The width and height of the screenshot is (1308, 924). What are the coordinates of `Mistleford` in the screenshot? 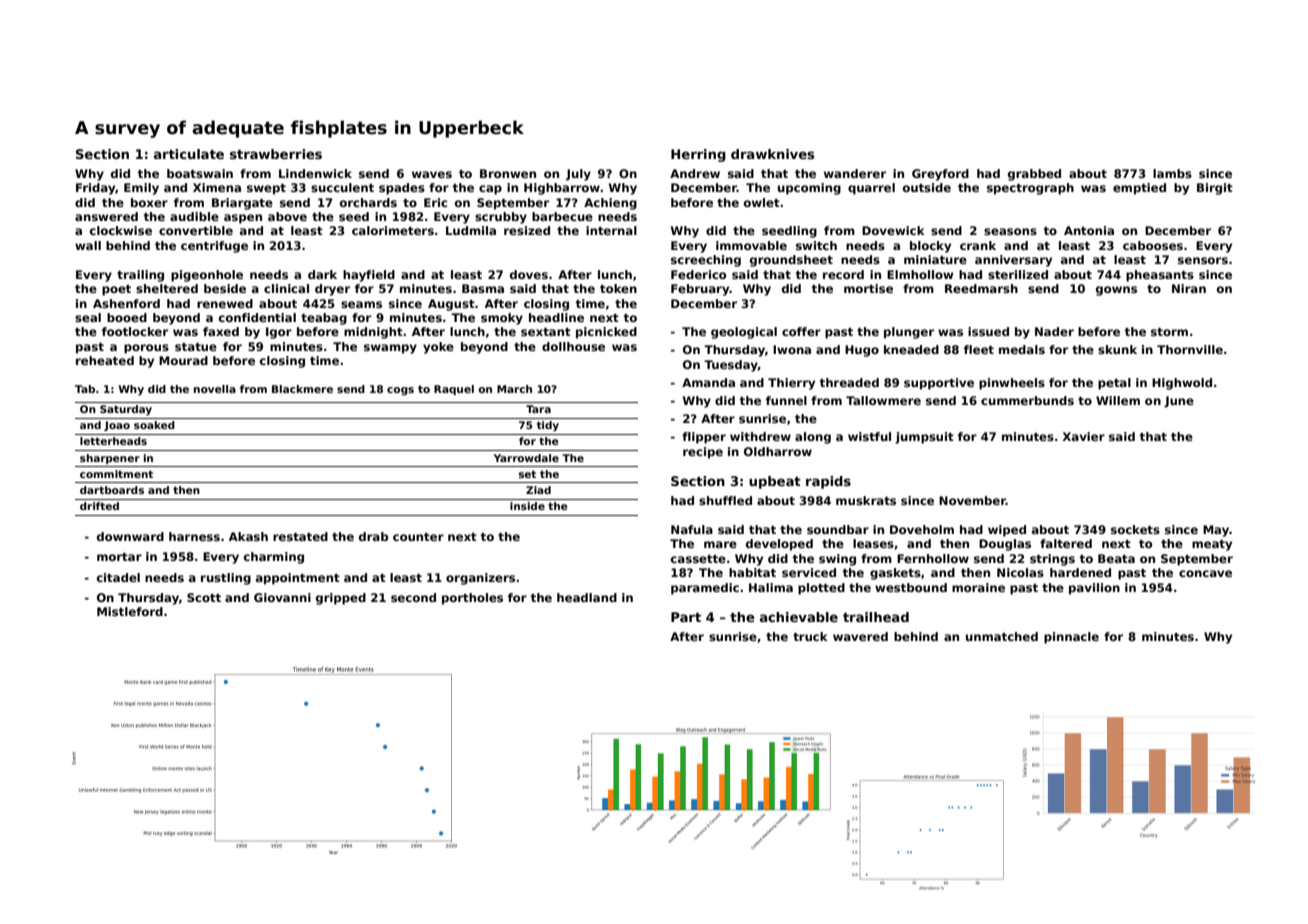 It's located at (130, 611).
